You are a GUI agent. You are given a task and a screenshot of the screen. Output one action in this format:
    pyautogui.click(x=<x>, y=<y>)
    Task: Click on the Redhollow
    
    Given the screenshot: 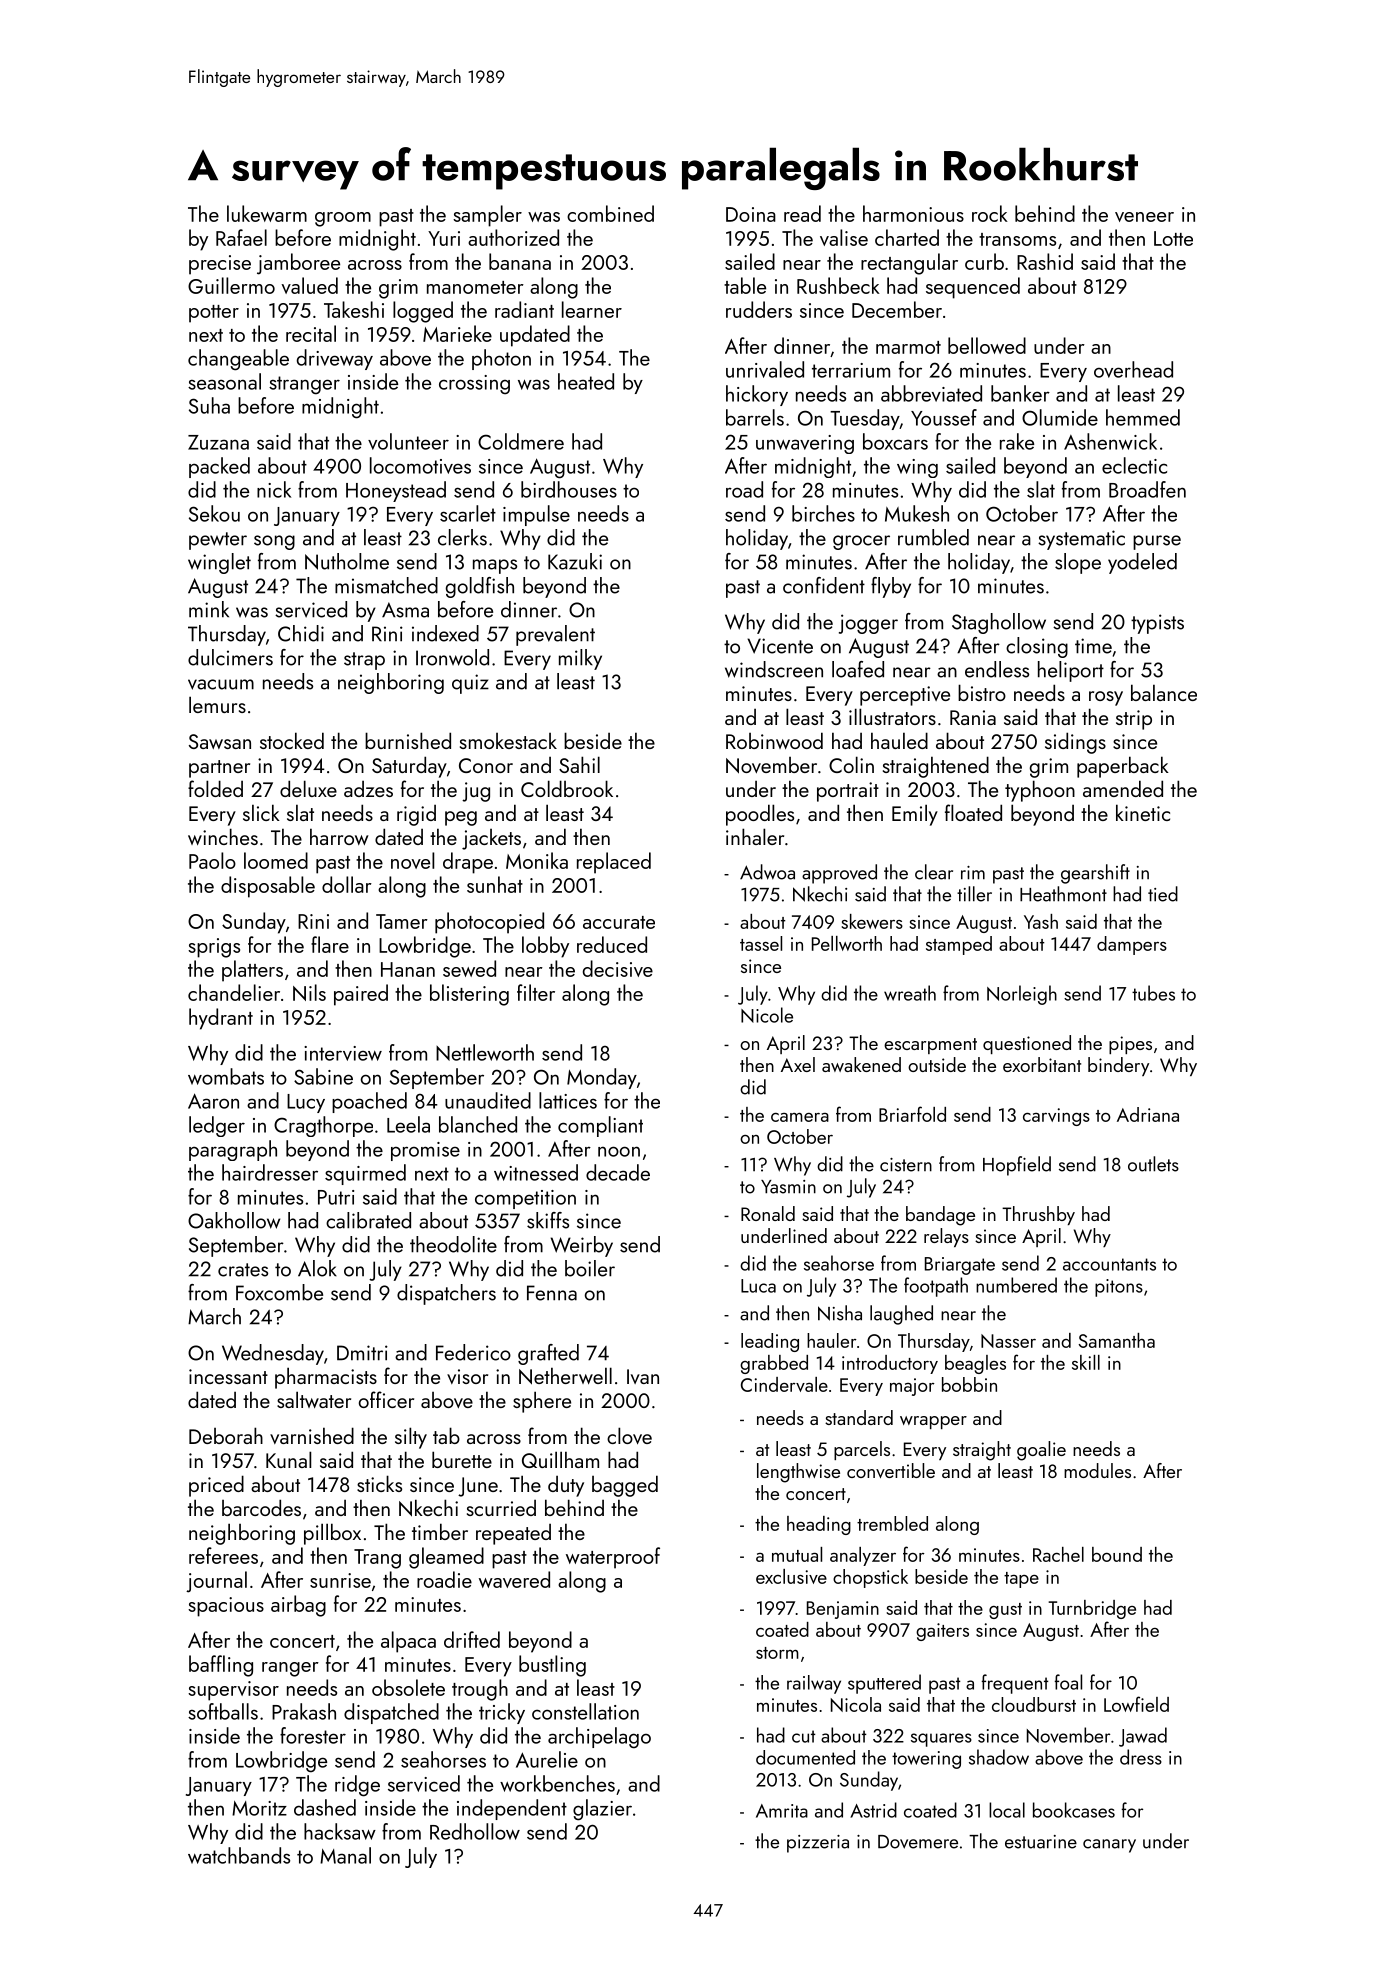 What is the action you would take?
    pyautogui.click(x=475, y=1831)
